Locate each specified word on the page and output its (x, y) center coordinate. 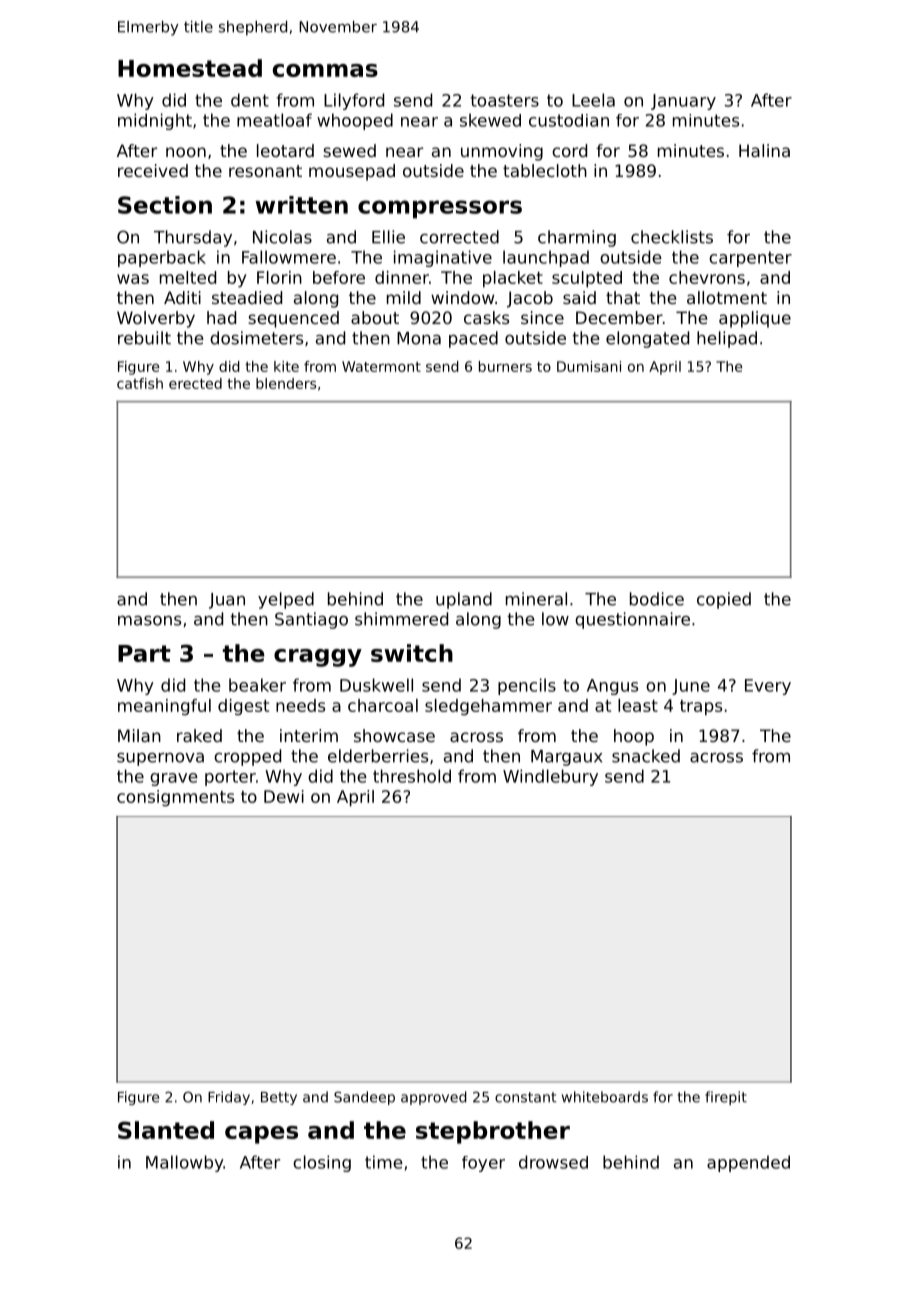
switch (412, 653)
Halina (764, 150)
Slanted (166, 1130)
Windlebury (550, 777)
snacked (646, 756)
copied (724, 600)
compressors (440, 209)
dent (250, 100)
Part (144, 653)
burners (505, 366)
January (683, 102)
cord (569, 150)
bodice (657, 599)
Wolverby (156, 319)
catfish (140, 383)
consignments (175, 798)
